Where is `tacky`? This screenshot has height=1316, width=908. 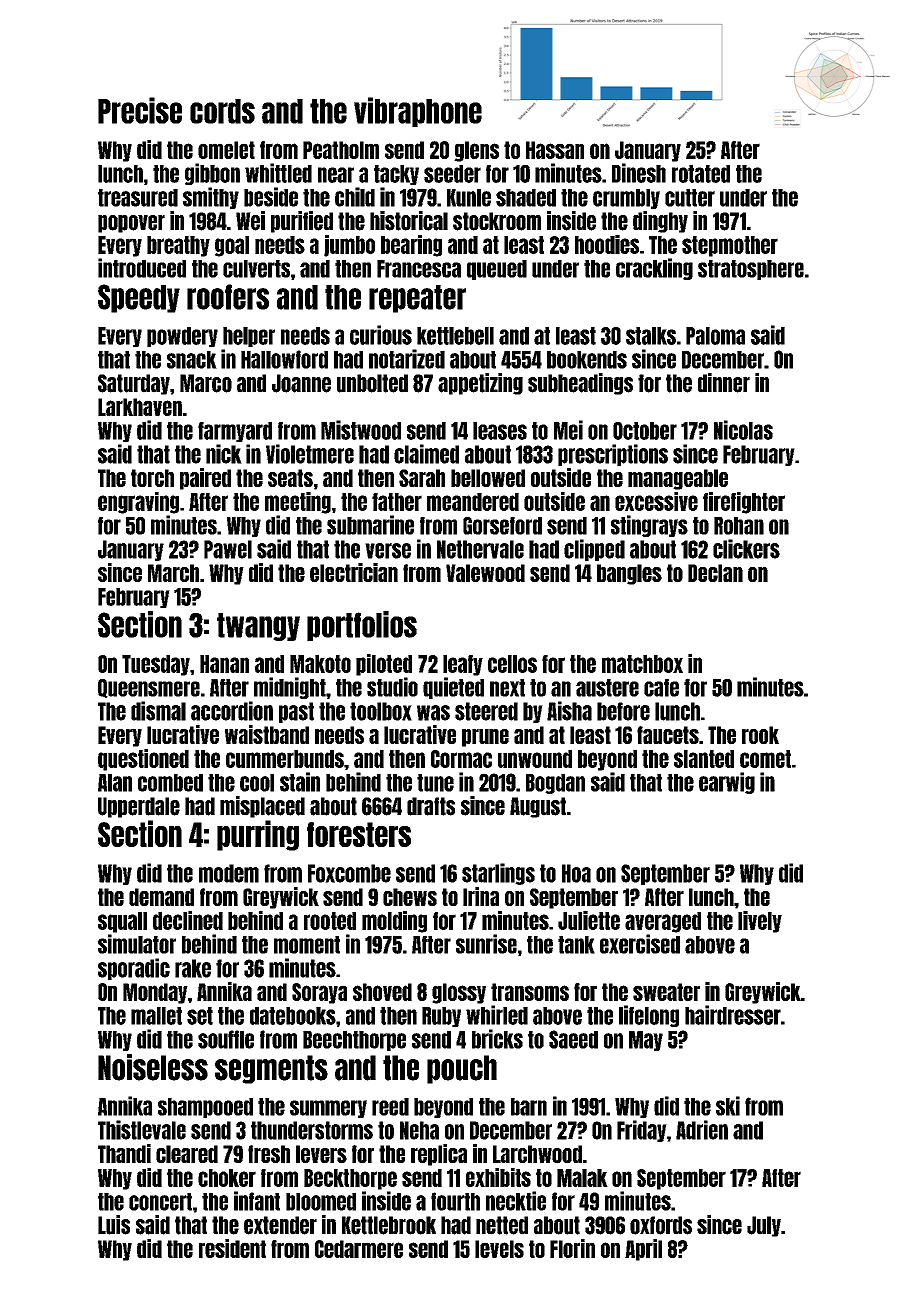
tacky is located at coordinates (396, 175).
